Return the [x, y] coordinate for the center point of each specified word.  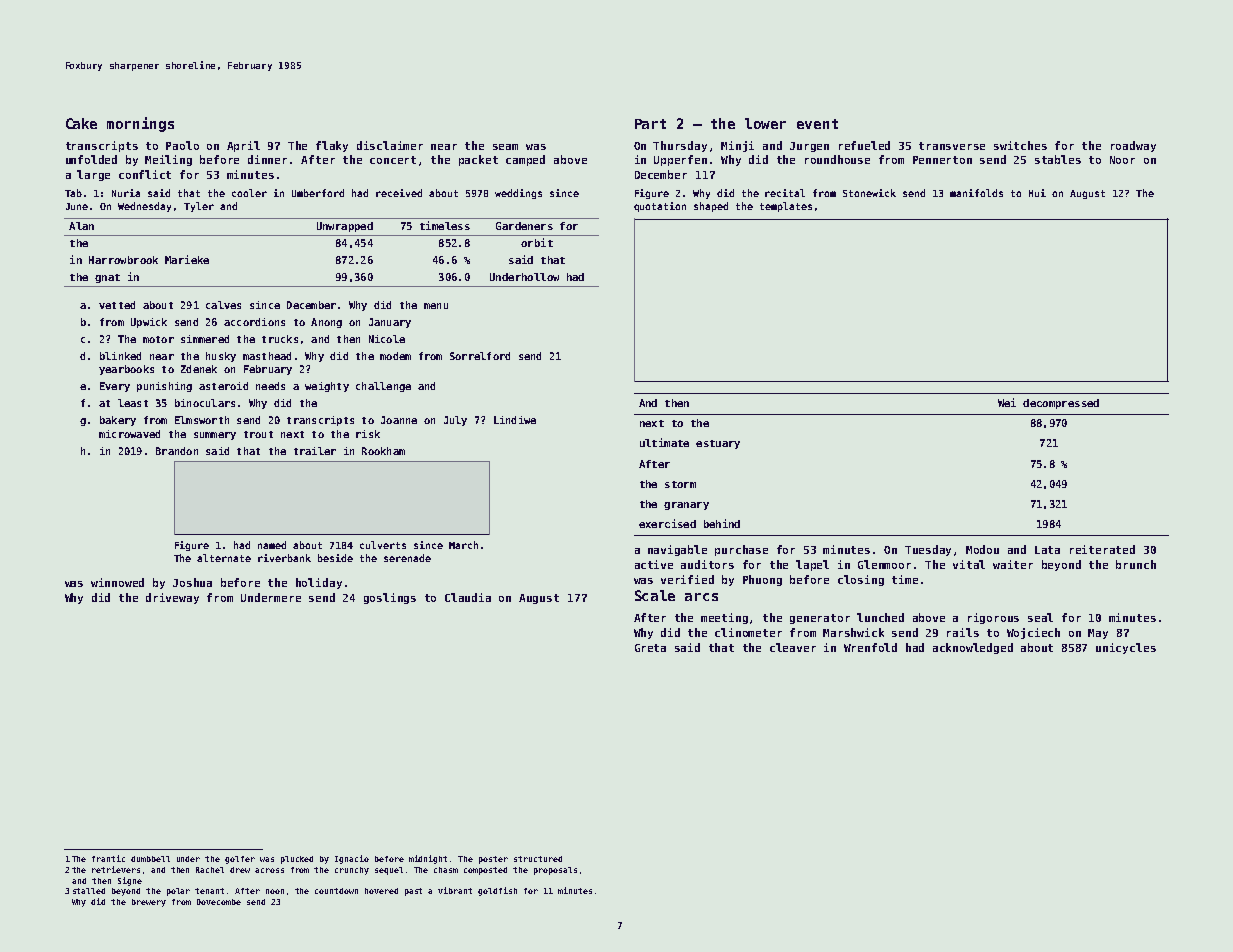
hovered [381, 891]
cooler [249, 193]
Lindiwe [515, 420]
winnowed [117, 582]
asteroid [223, 386]
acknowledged [973, 648]
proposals [555, 871]
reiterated [1102, 549]
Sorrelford [480, 356]
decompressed [1061, 404]
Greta [650, 648]
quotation [660, 207]
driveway [172, 598]
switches [1020, 145]
